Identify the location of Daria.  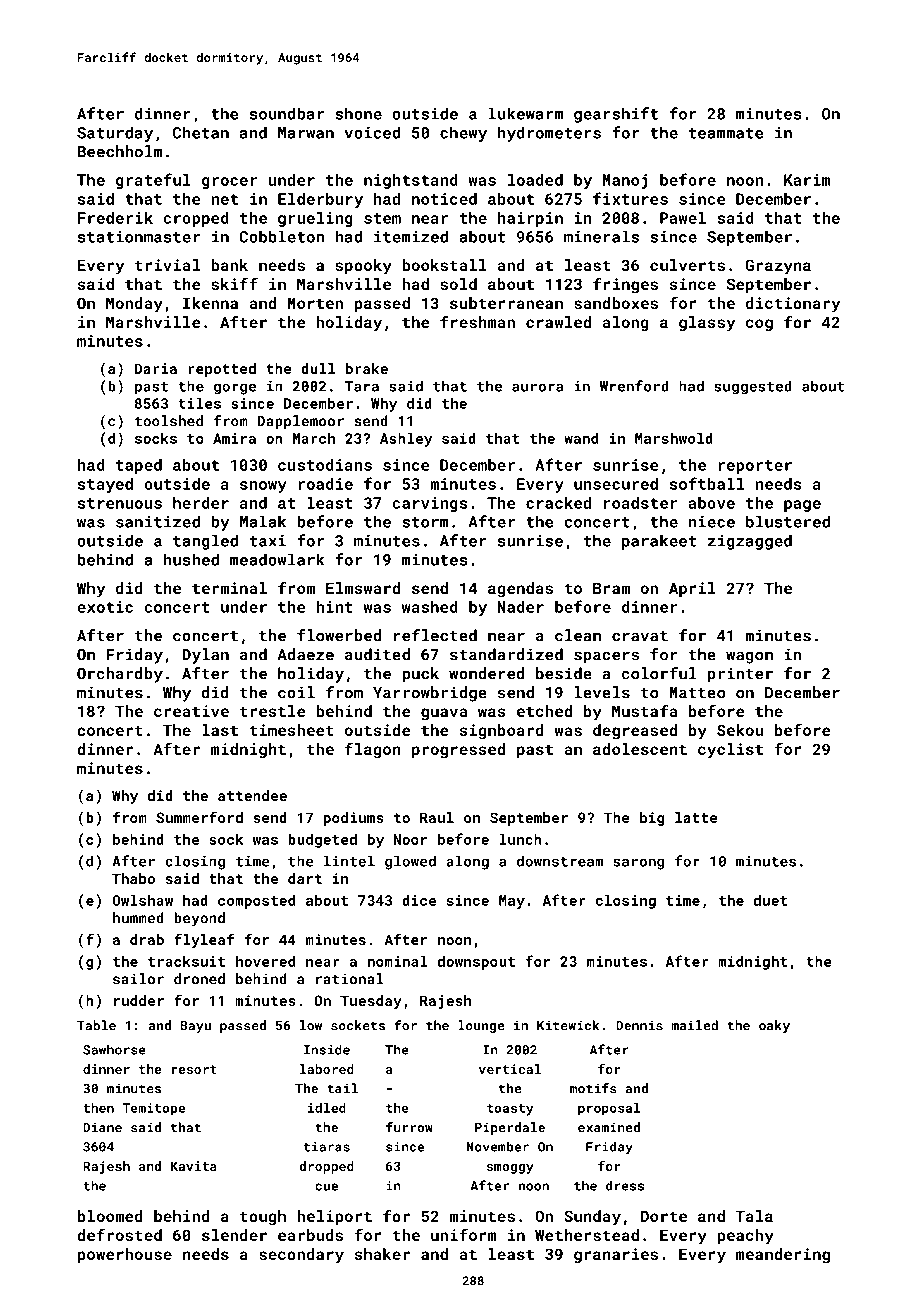
(156, 368).
